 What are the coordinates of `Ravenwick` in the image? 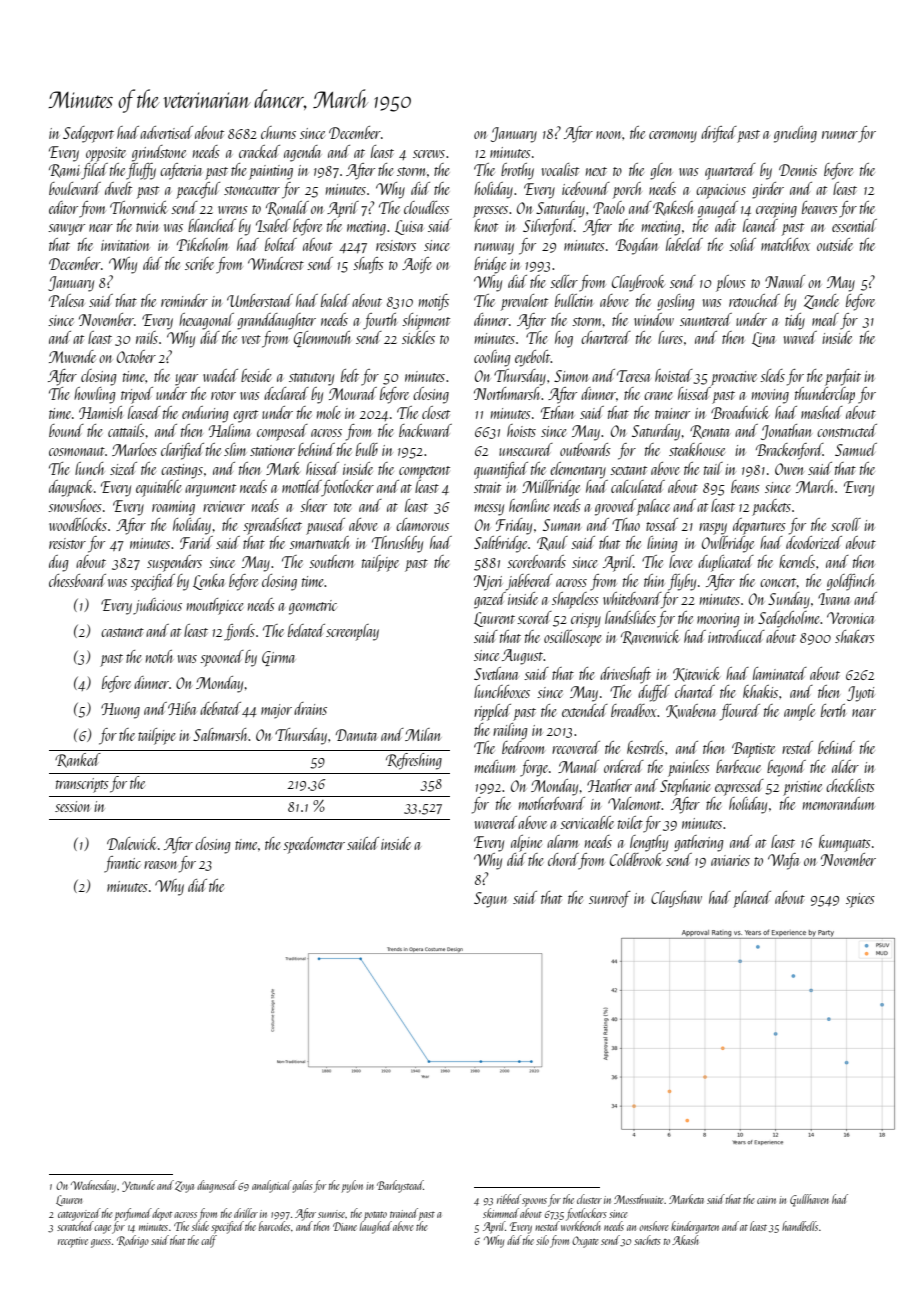 It's located at (650, 637).
